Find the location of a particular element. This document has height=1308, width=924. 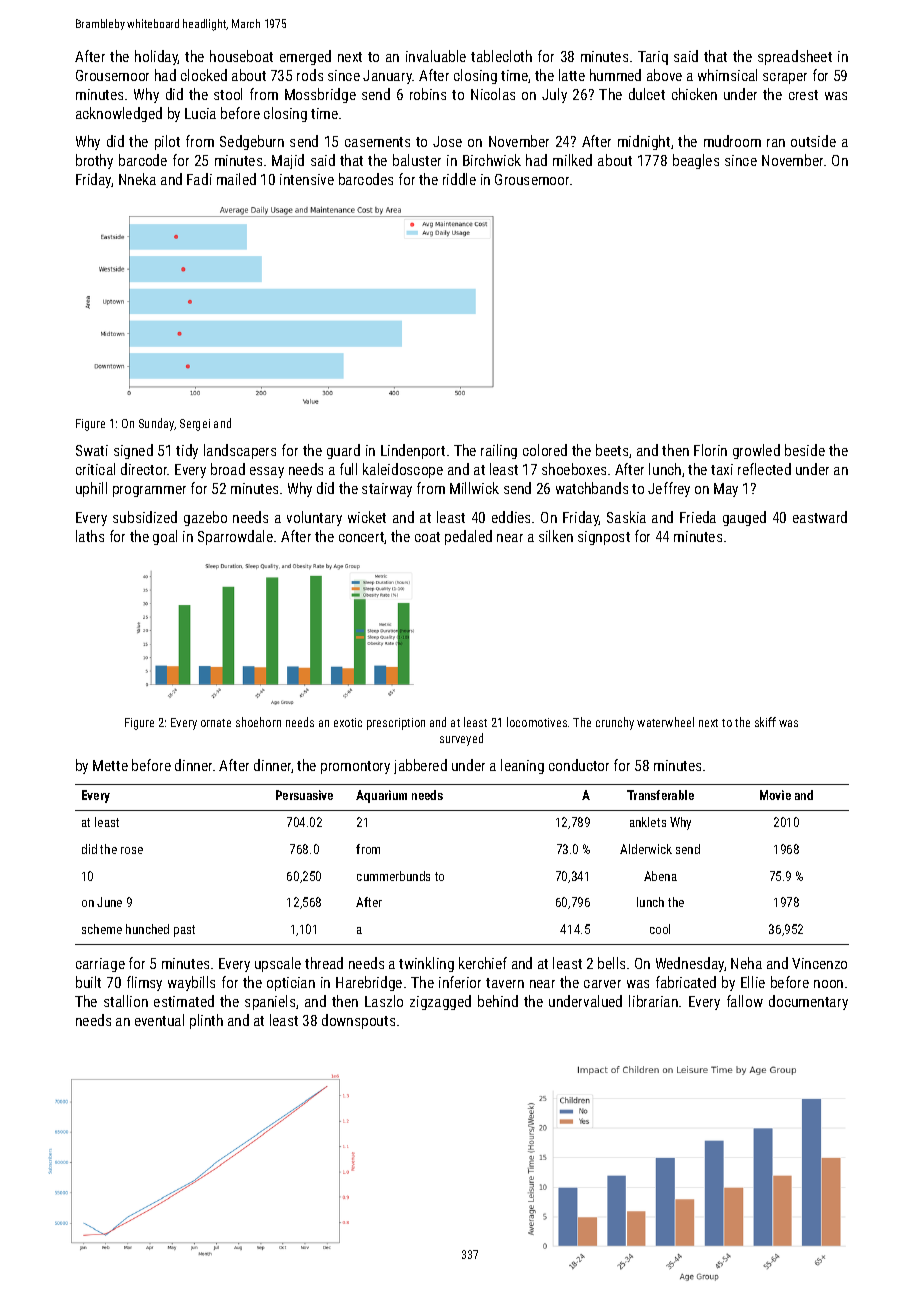

librarian is located at coordinates (653, 1001).
